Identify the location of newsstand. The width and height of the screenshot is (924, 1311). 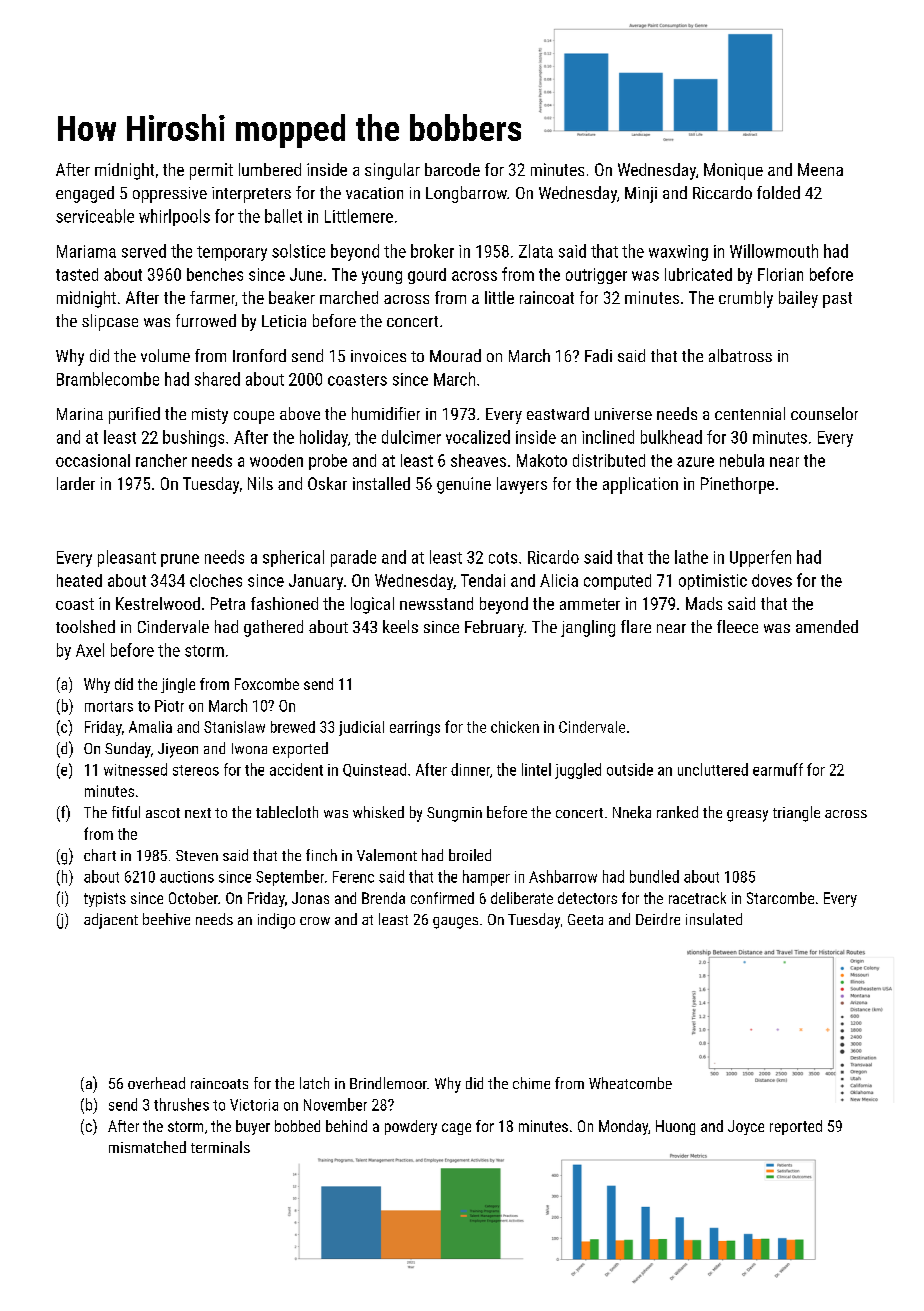
(436, 603).
